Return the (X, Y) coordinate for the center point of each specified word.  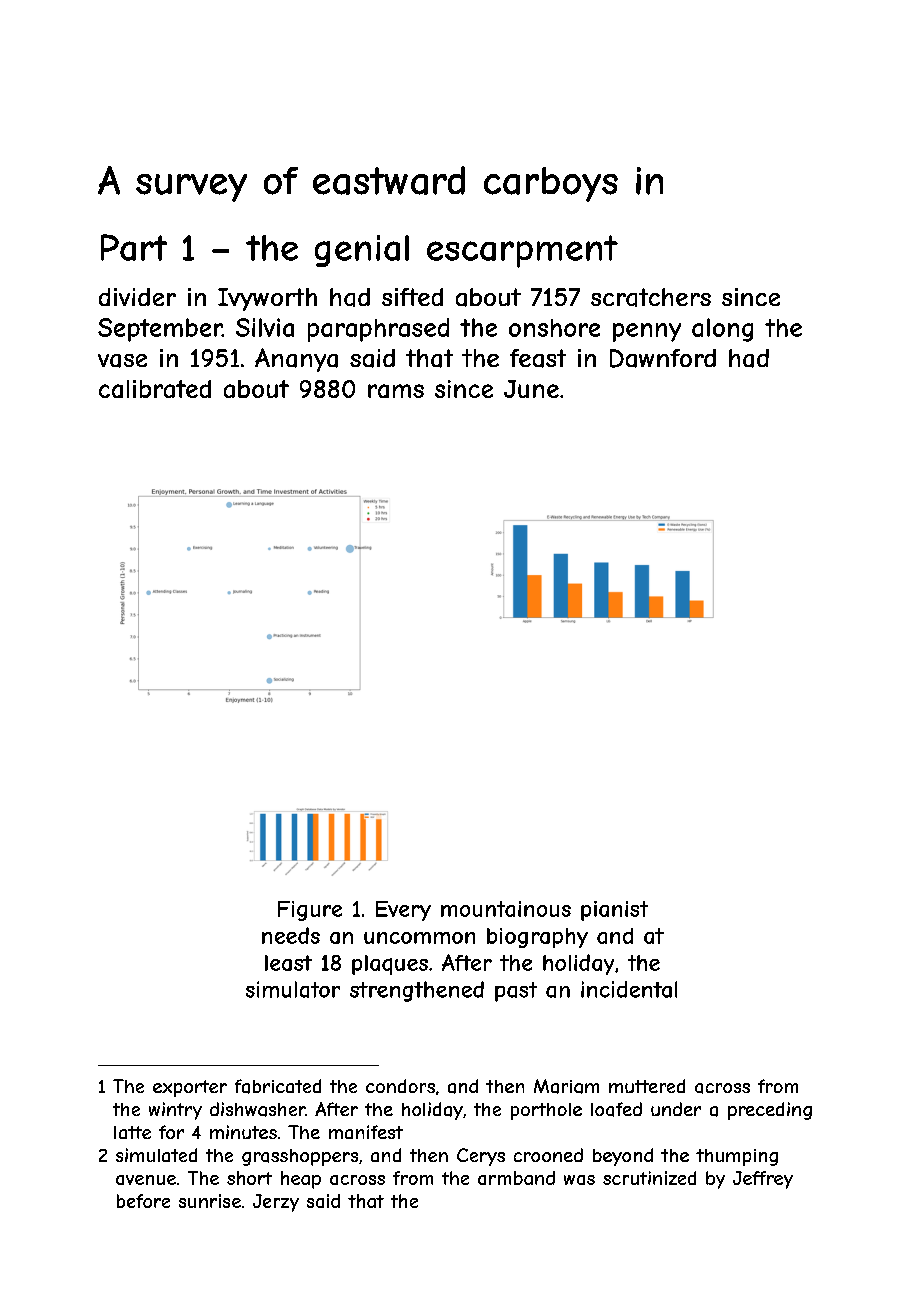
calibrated (155, 389)
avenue (146, 1180)
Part (134, 247)
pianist (614, 911)
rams (396, 391)
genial (362, 251)
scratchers (651, 297)
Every (403, 911)
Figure (310, 911)
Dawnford (663, 358)
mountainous (506, 909)
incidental (629, 989)
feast (538, 358)
